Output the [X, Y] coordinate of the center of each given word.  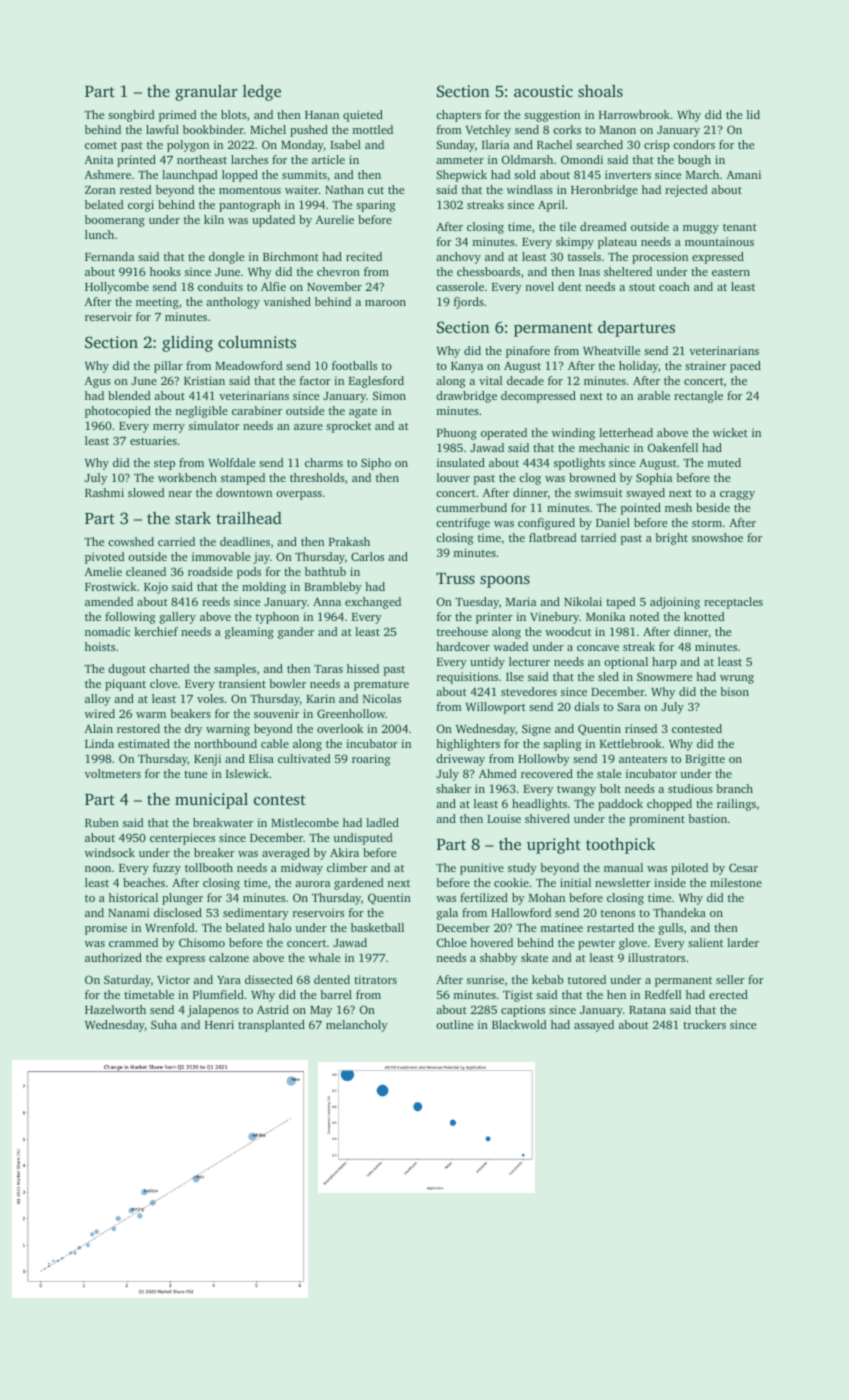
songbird [131, 116]
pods [249, 573]
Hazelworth [115, 1009]
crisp [657, 146]
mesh [678, 507]
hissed [363, 668]
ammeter [460, 160]
